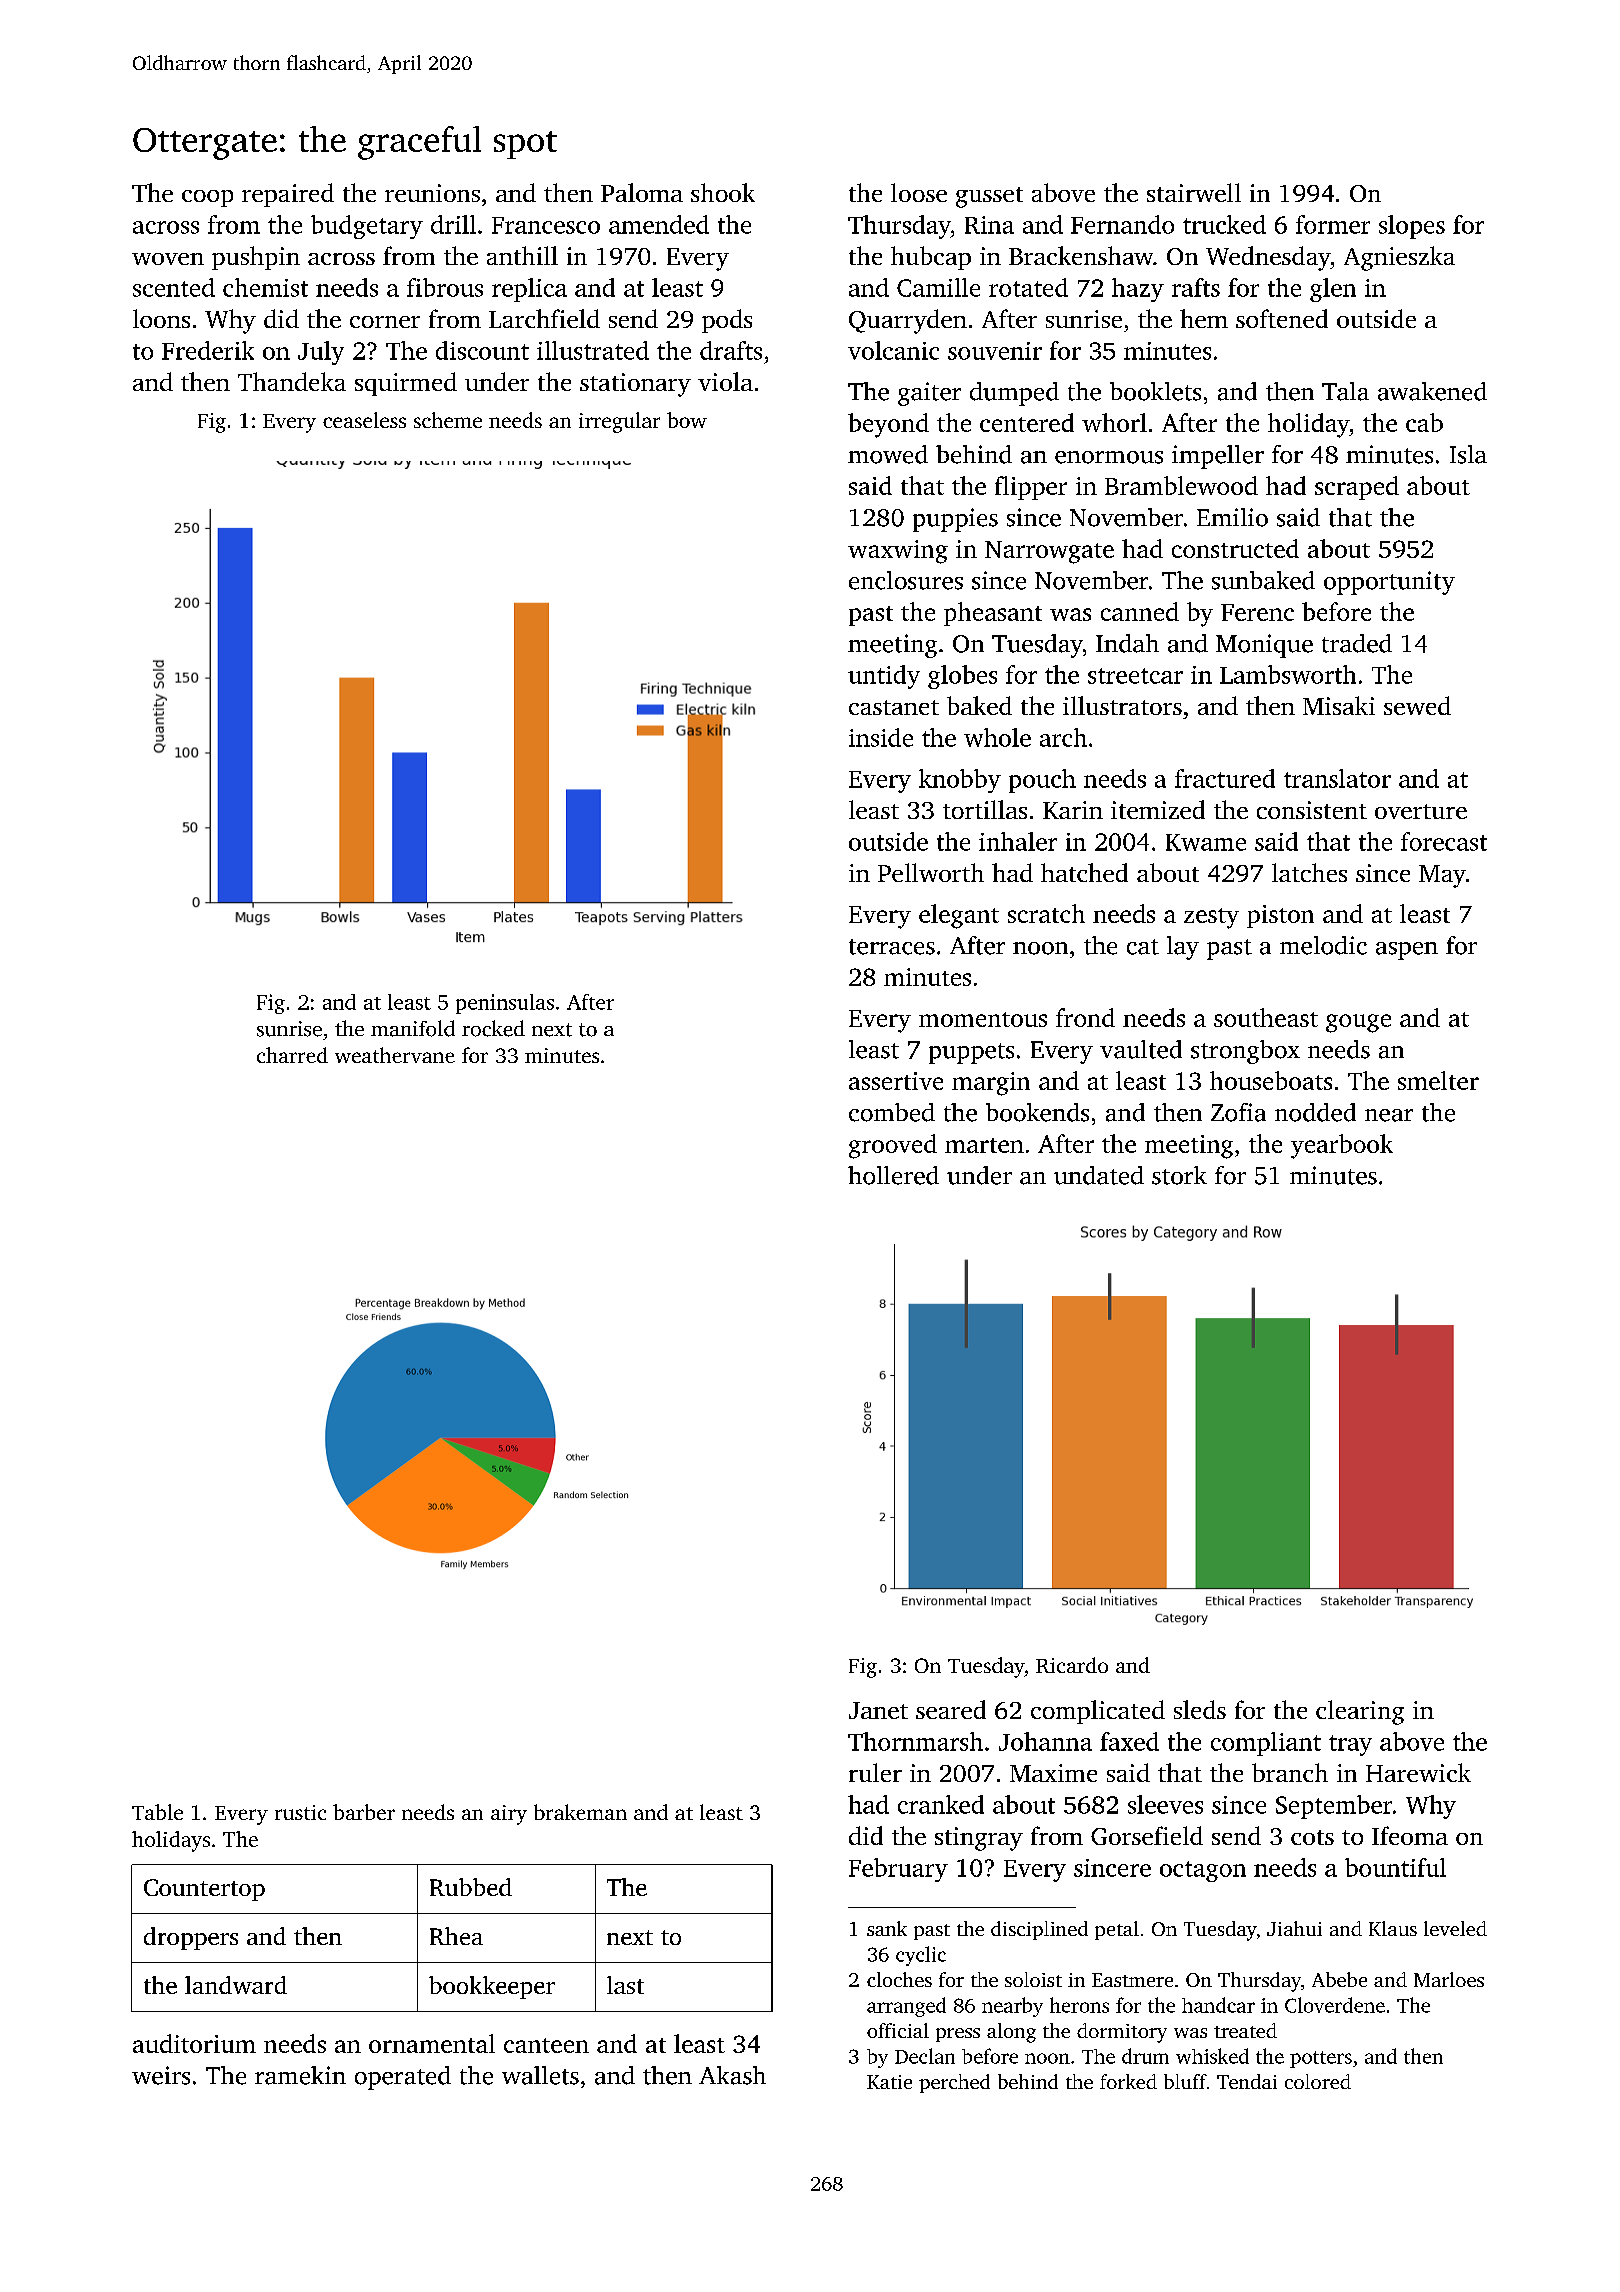 The image size is (1620, 2292). What do you see at coordinates (1318, 2081) in the image?
I see `colored` at bounding box center [1318, 2081].
